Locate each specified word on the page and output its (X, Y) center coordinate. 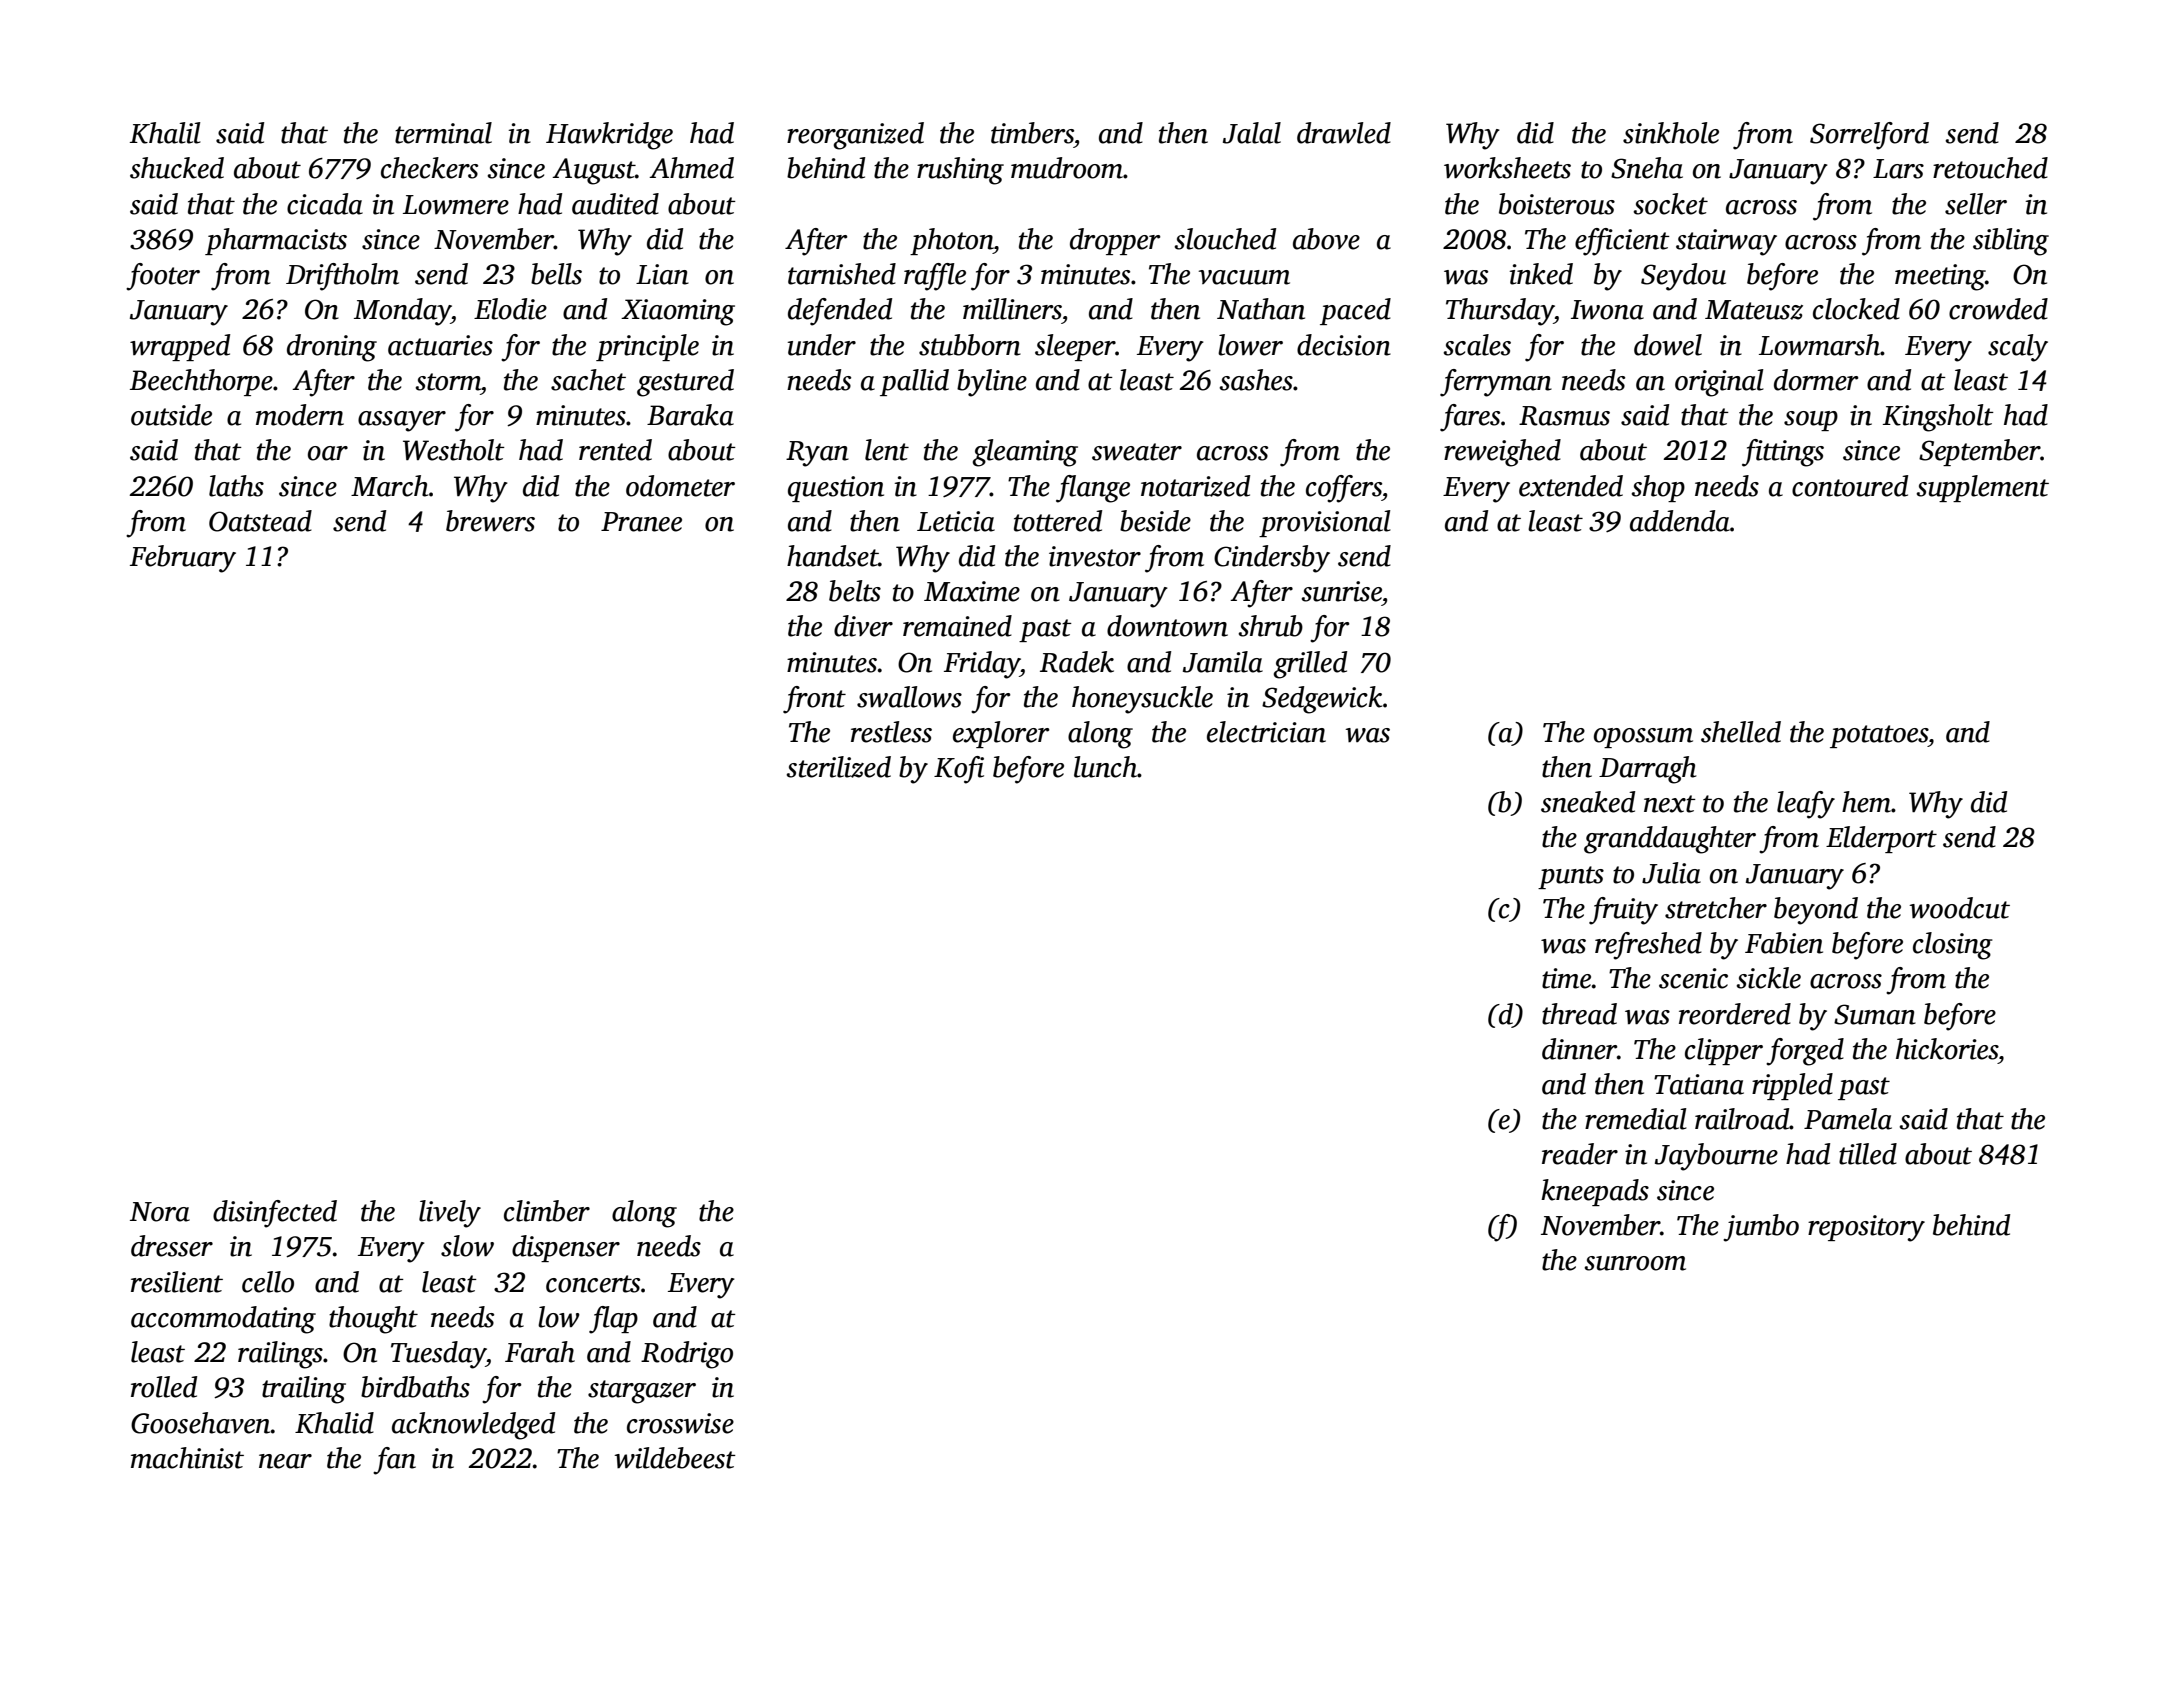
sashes (1256, 380)
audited (615, 204)
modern (300, 415)
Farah (540, 1352)
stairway (1726, 242)
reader (1580, 1154)
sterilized (838, 767)
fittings (1783, 453)
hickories (1947, 1049)
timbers (1032, 133)
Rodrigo (687, 1355)
